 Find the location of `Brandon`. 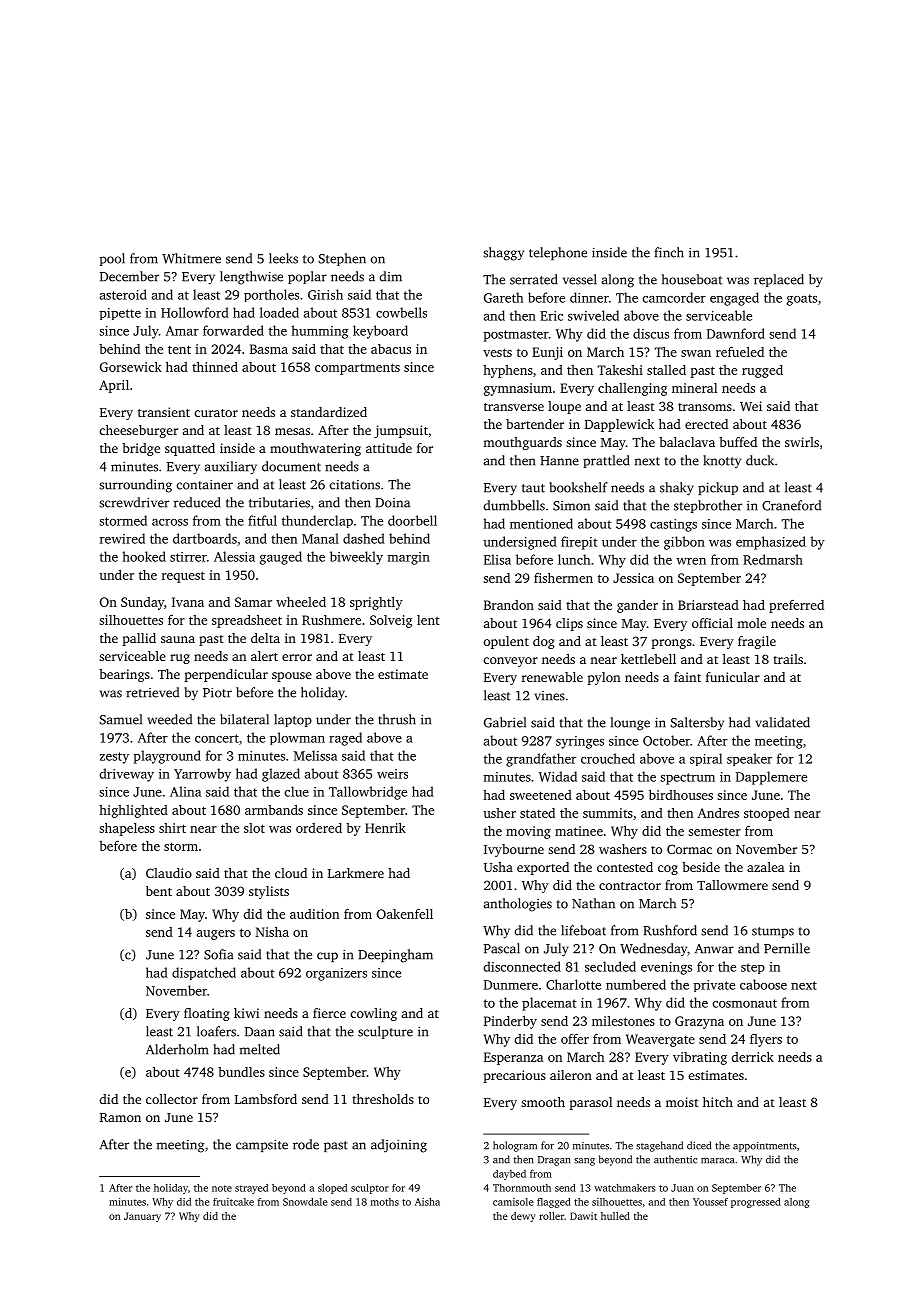

Brandon is located at coordinates (509, 605).
